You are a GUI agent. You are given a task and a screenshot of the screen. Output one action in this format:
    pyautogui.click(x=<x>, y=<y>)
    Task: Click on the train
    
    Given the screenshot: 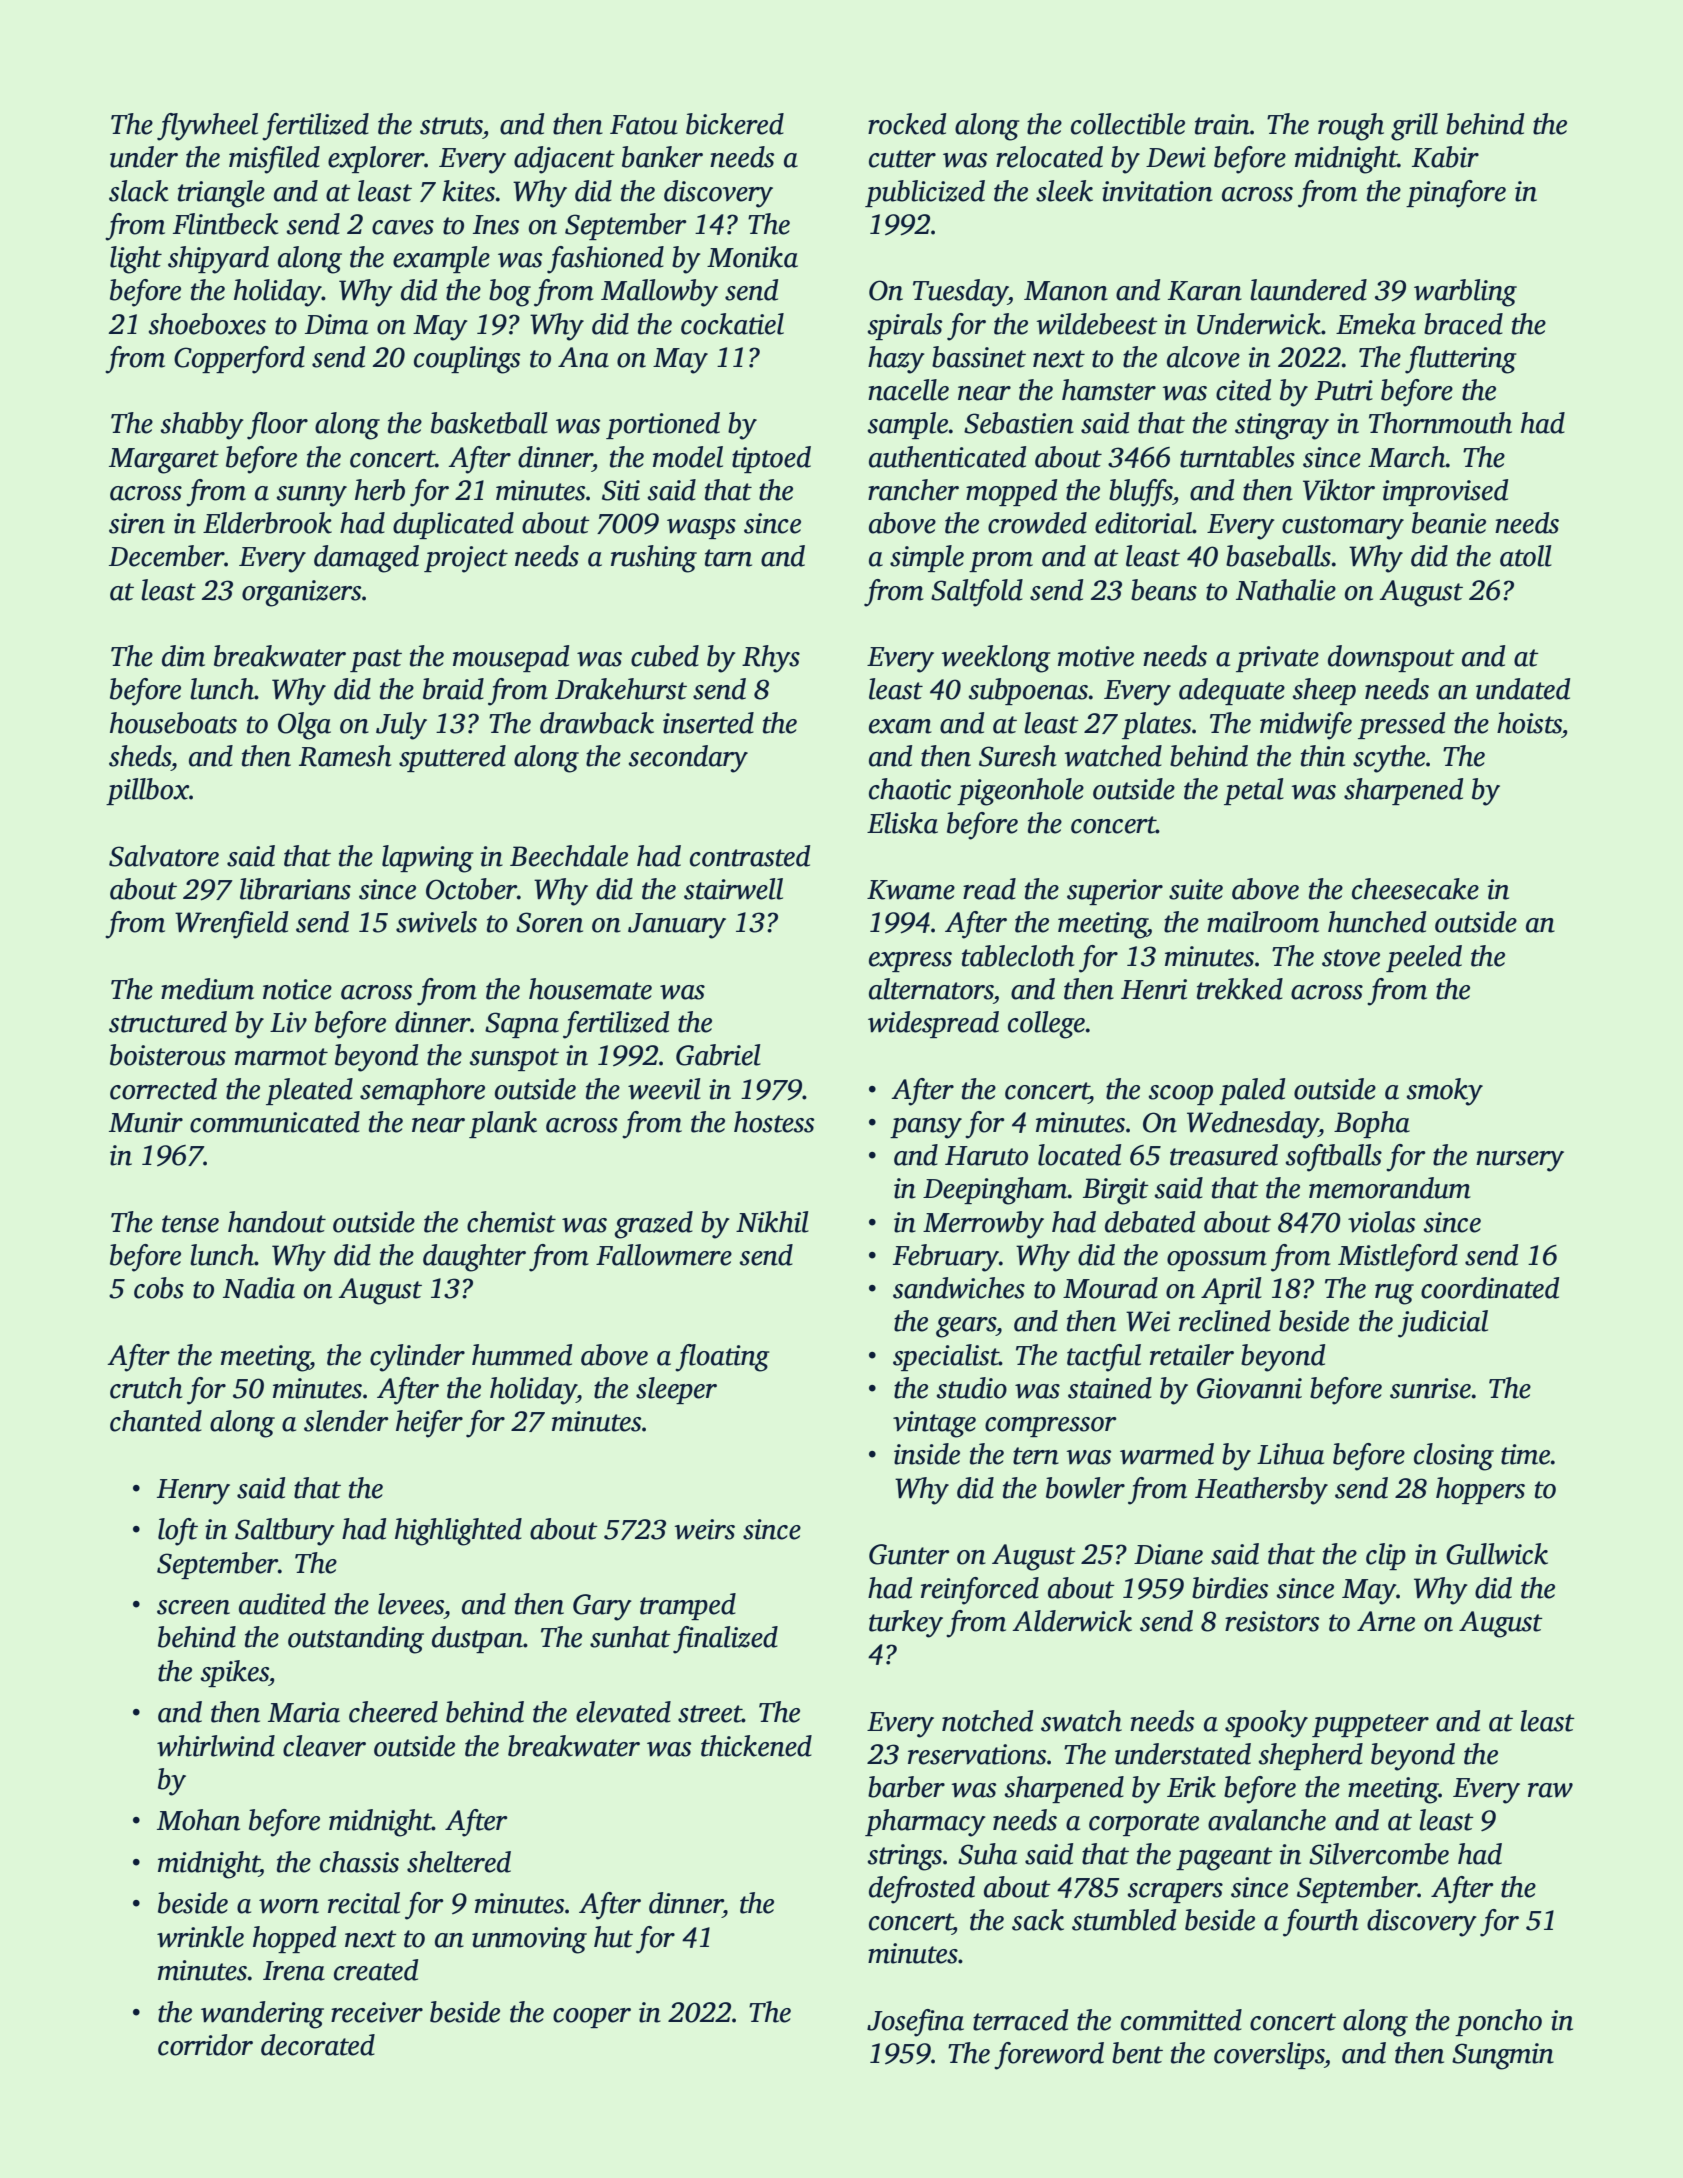 What is the action you would take?
    pyautogui.click(x=1222, y=124)
